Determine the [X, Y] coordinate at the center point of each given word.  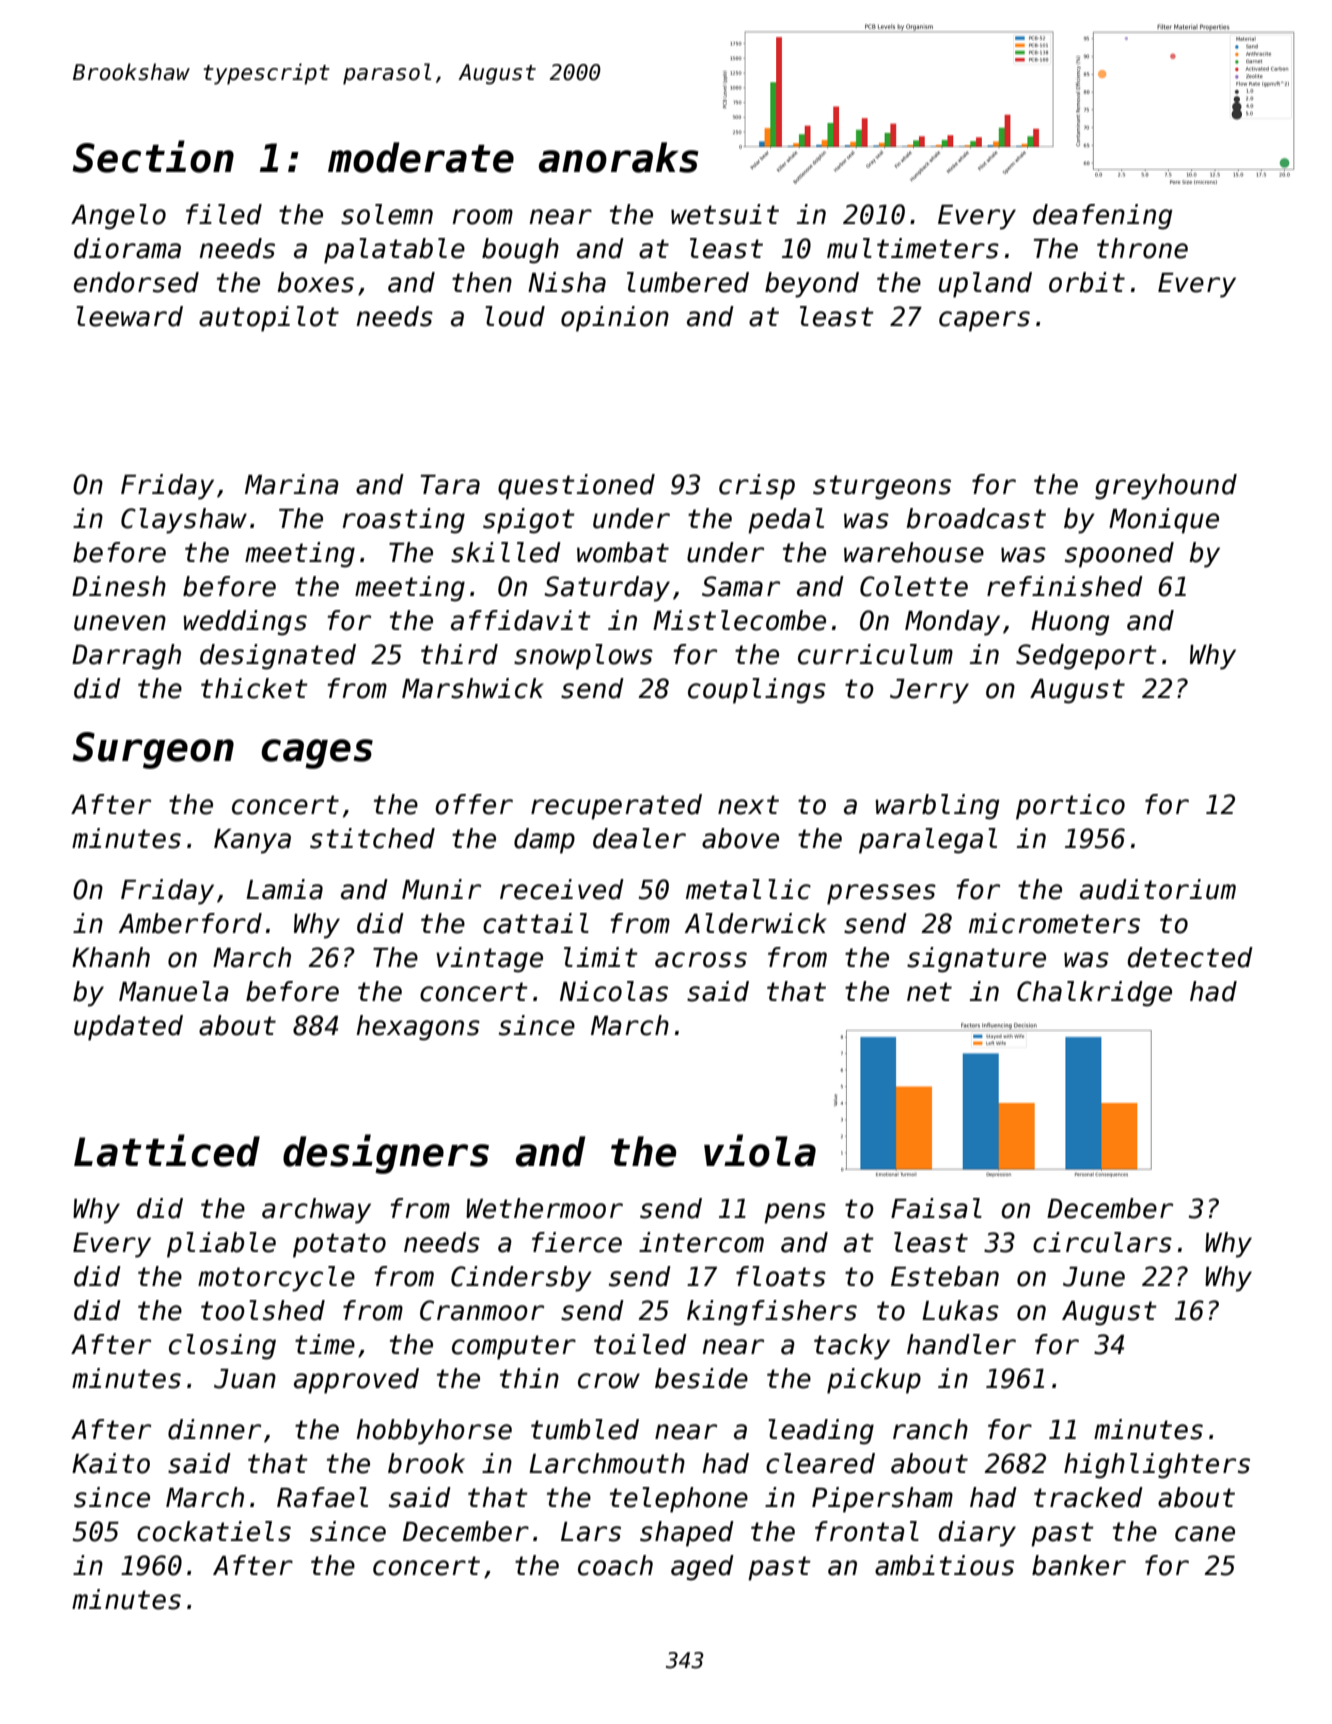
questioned [576, 487]
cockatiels [214, 1531]
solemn [387, 214]
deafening [1102, 217]
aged [702, 1568]
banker [1079, 1565]
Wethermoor [544, 1208]
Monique [1164, 521]
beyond [812, 285]
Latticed [167, 1150]
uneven [120, 623]
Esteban [945, 1276]
